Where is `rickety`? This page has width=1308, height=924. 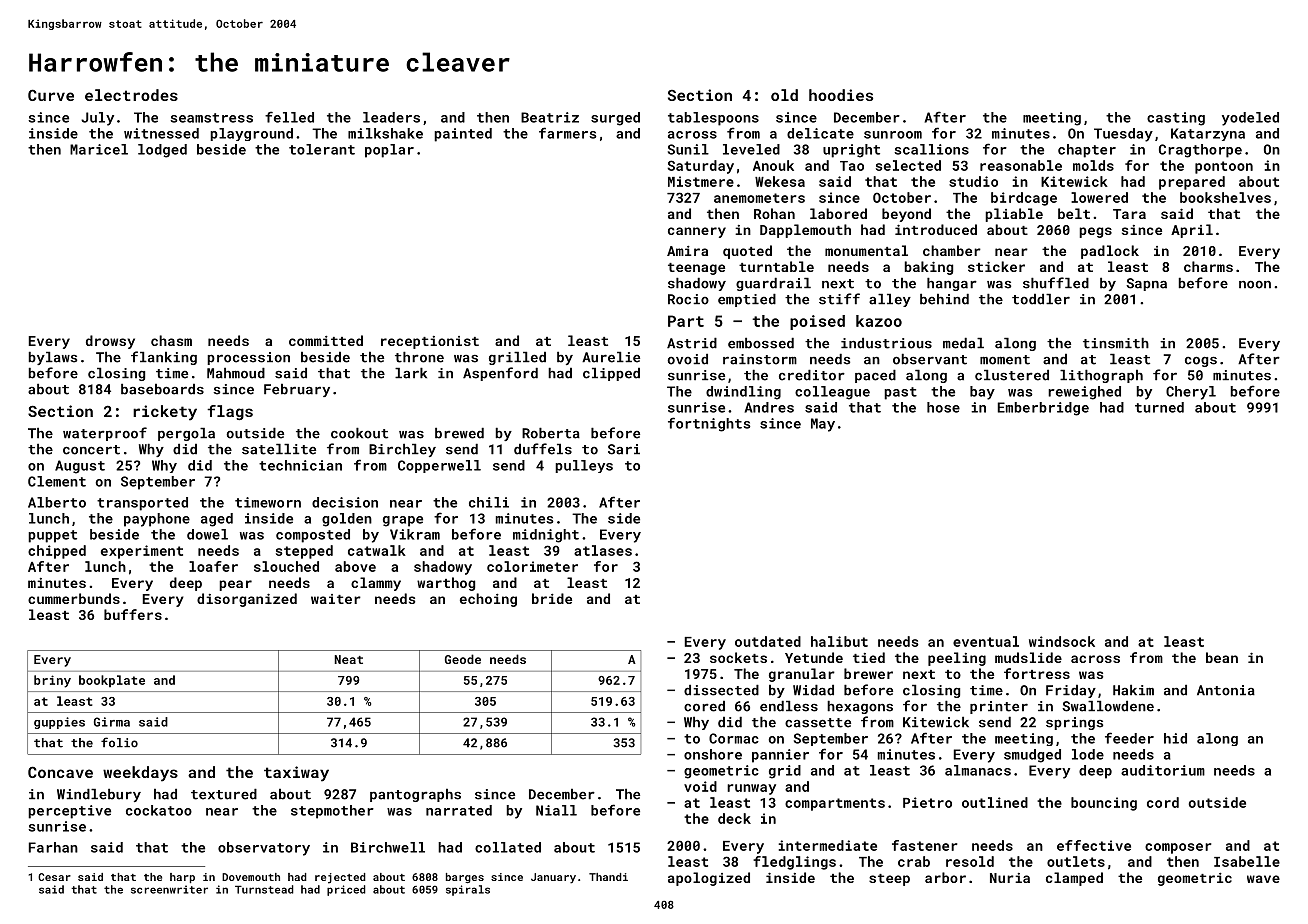 rickety is located at coordinates (165, 413).
